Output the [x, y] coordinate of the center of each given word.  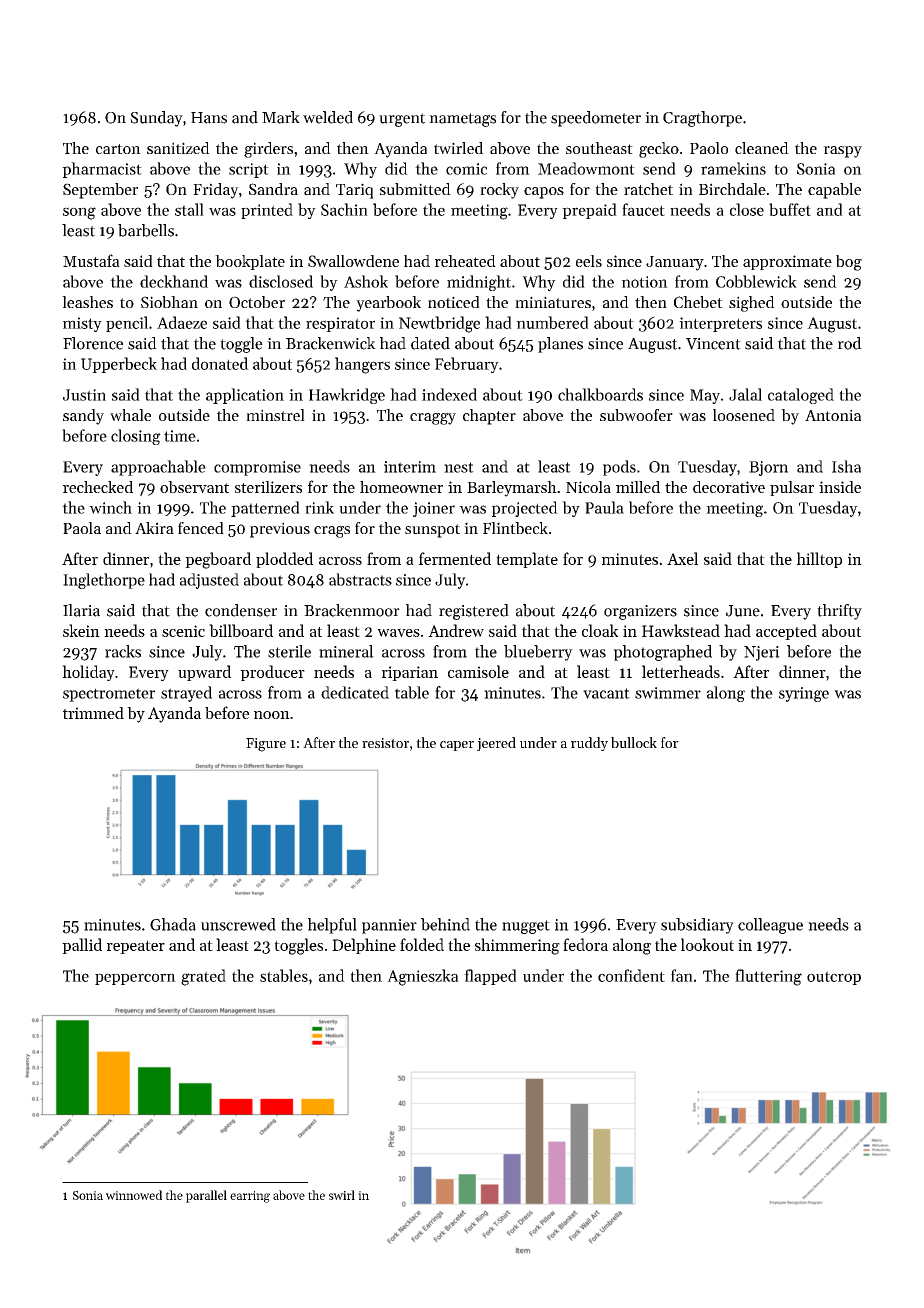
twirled [458, 148]
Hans [209, 118]
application [245, 396]
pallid [82, 946]
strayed [186, 694]
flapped [490, 977]
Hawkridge [347, 396]
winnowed [134, 1195]
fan [682, 975]
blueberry [538, 653]
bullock [634, 742]
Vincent [713, 344]
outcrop [834, 978]
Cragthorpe [702, 119]
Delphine [364, 946]
